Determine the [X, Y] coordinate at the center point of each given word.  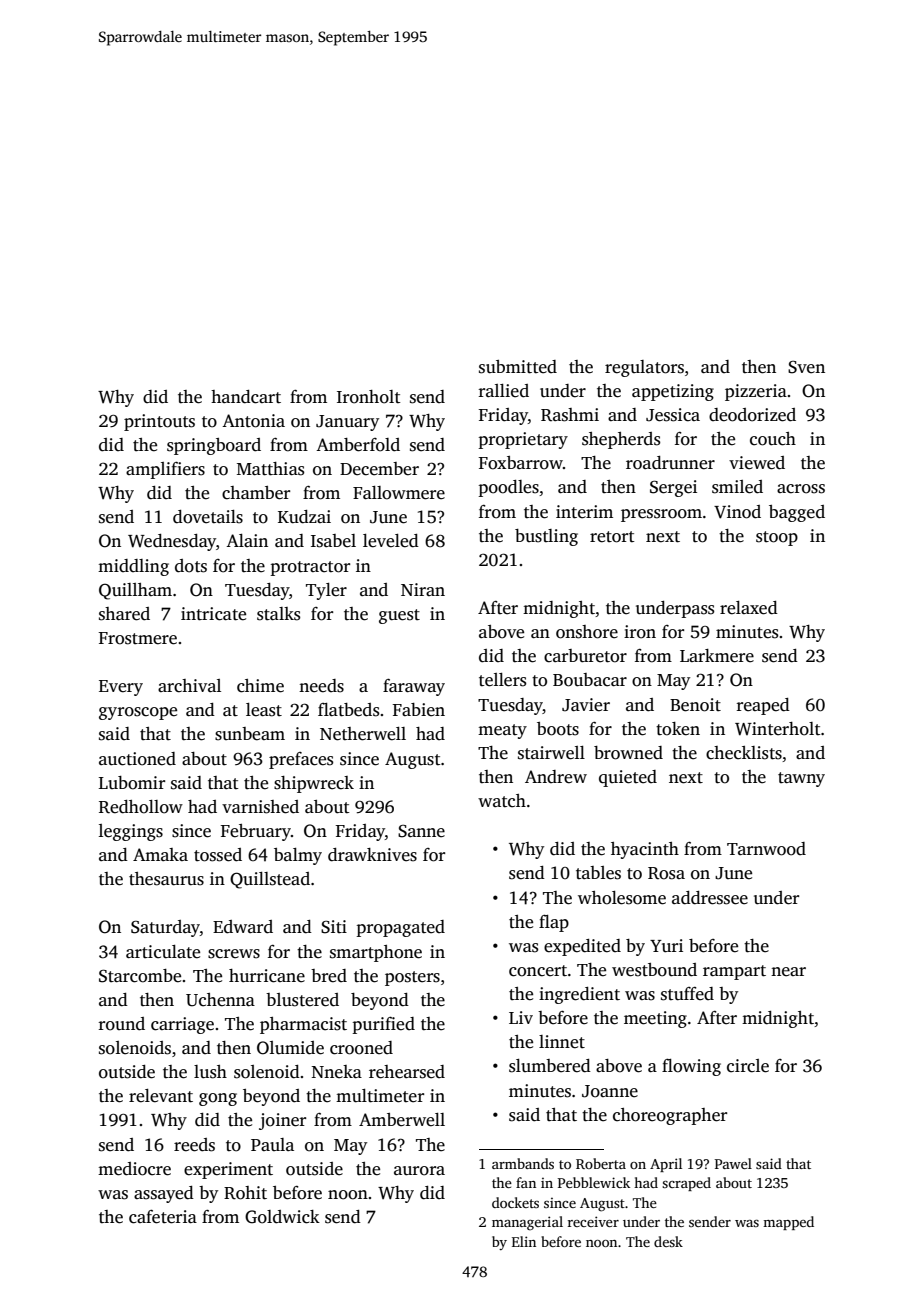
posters [412, 978]
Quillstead [270, 880]
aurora [419, 1171]
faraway [414, 687]
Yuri [666, 946]
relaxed [749, 608]
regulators [644, 368]
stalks [278, 614]
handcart [246, 397]
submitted [518, 367]
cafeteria [163, 1217]
